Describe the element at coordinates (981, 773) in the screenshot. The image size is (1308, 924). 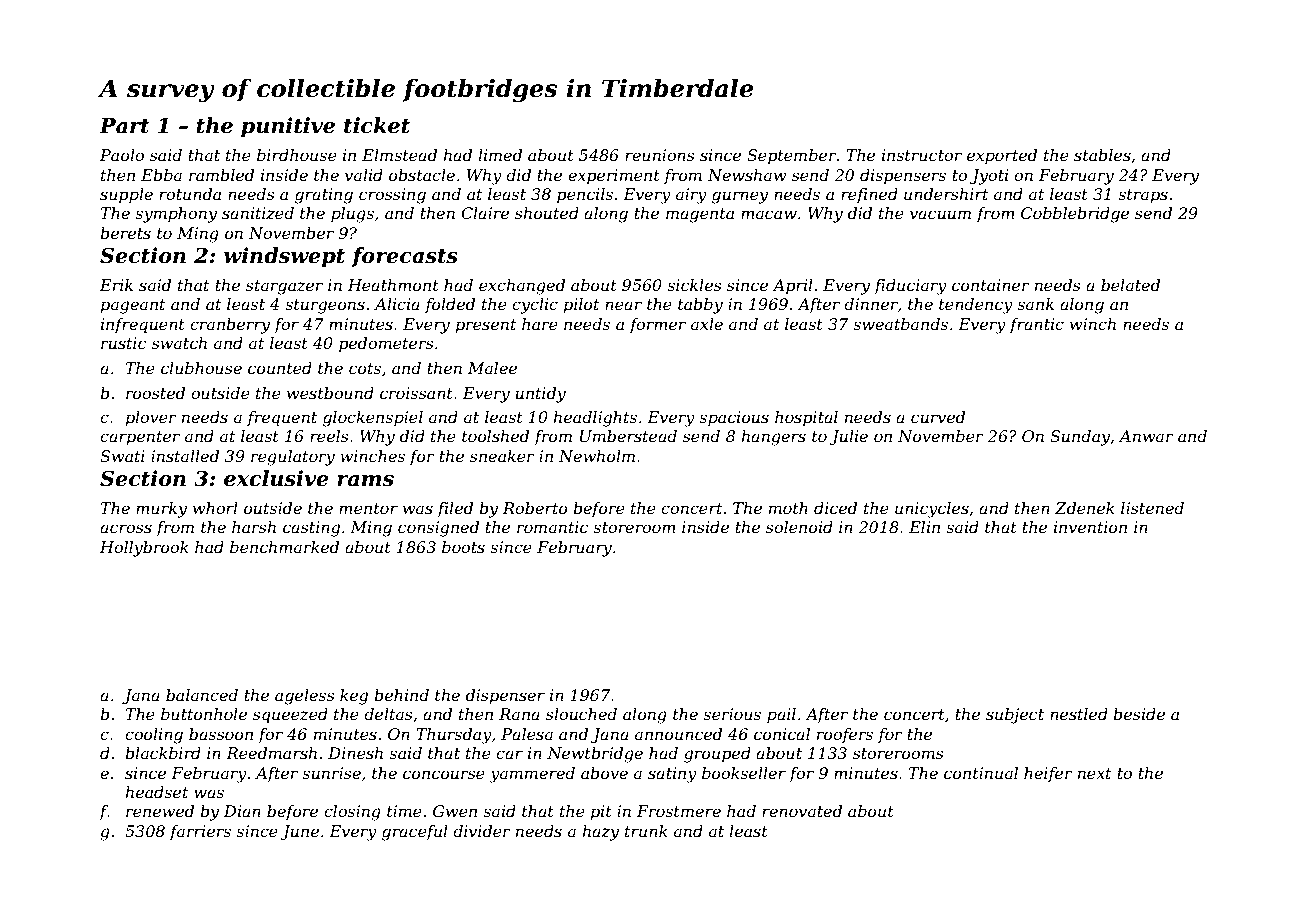
I see `continual` at that location.
